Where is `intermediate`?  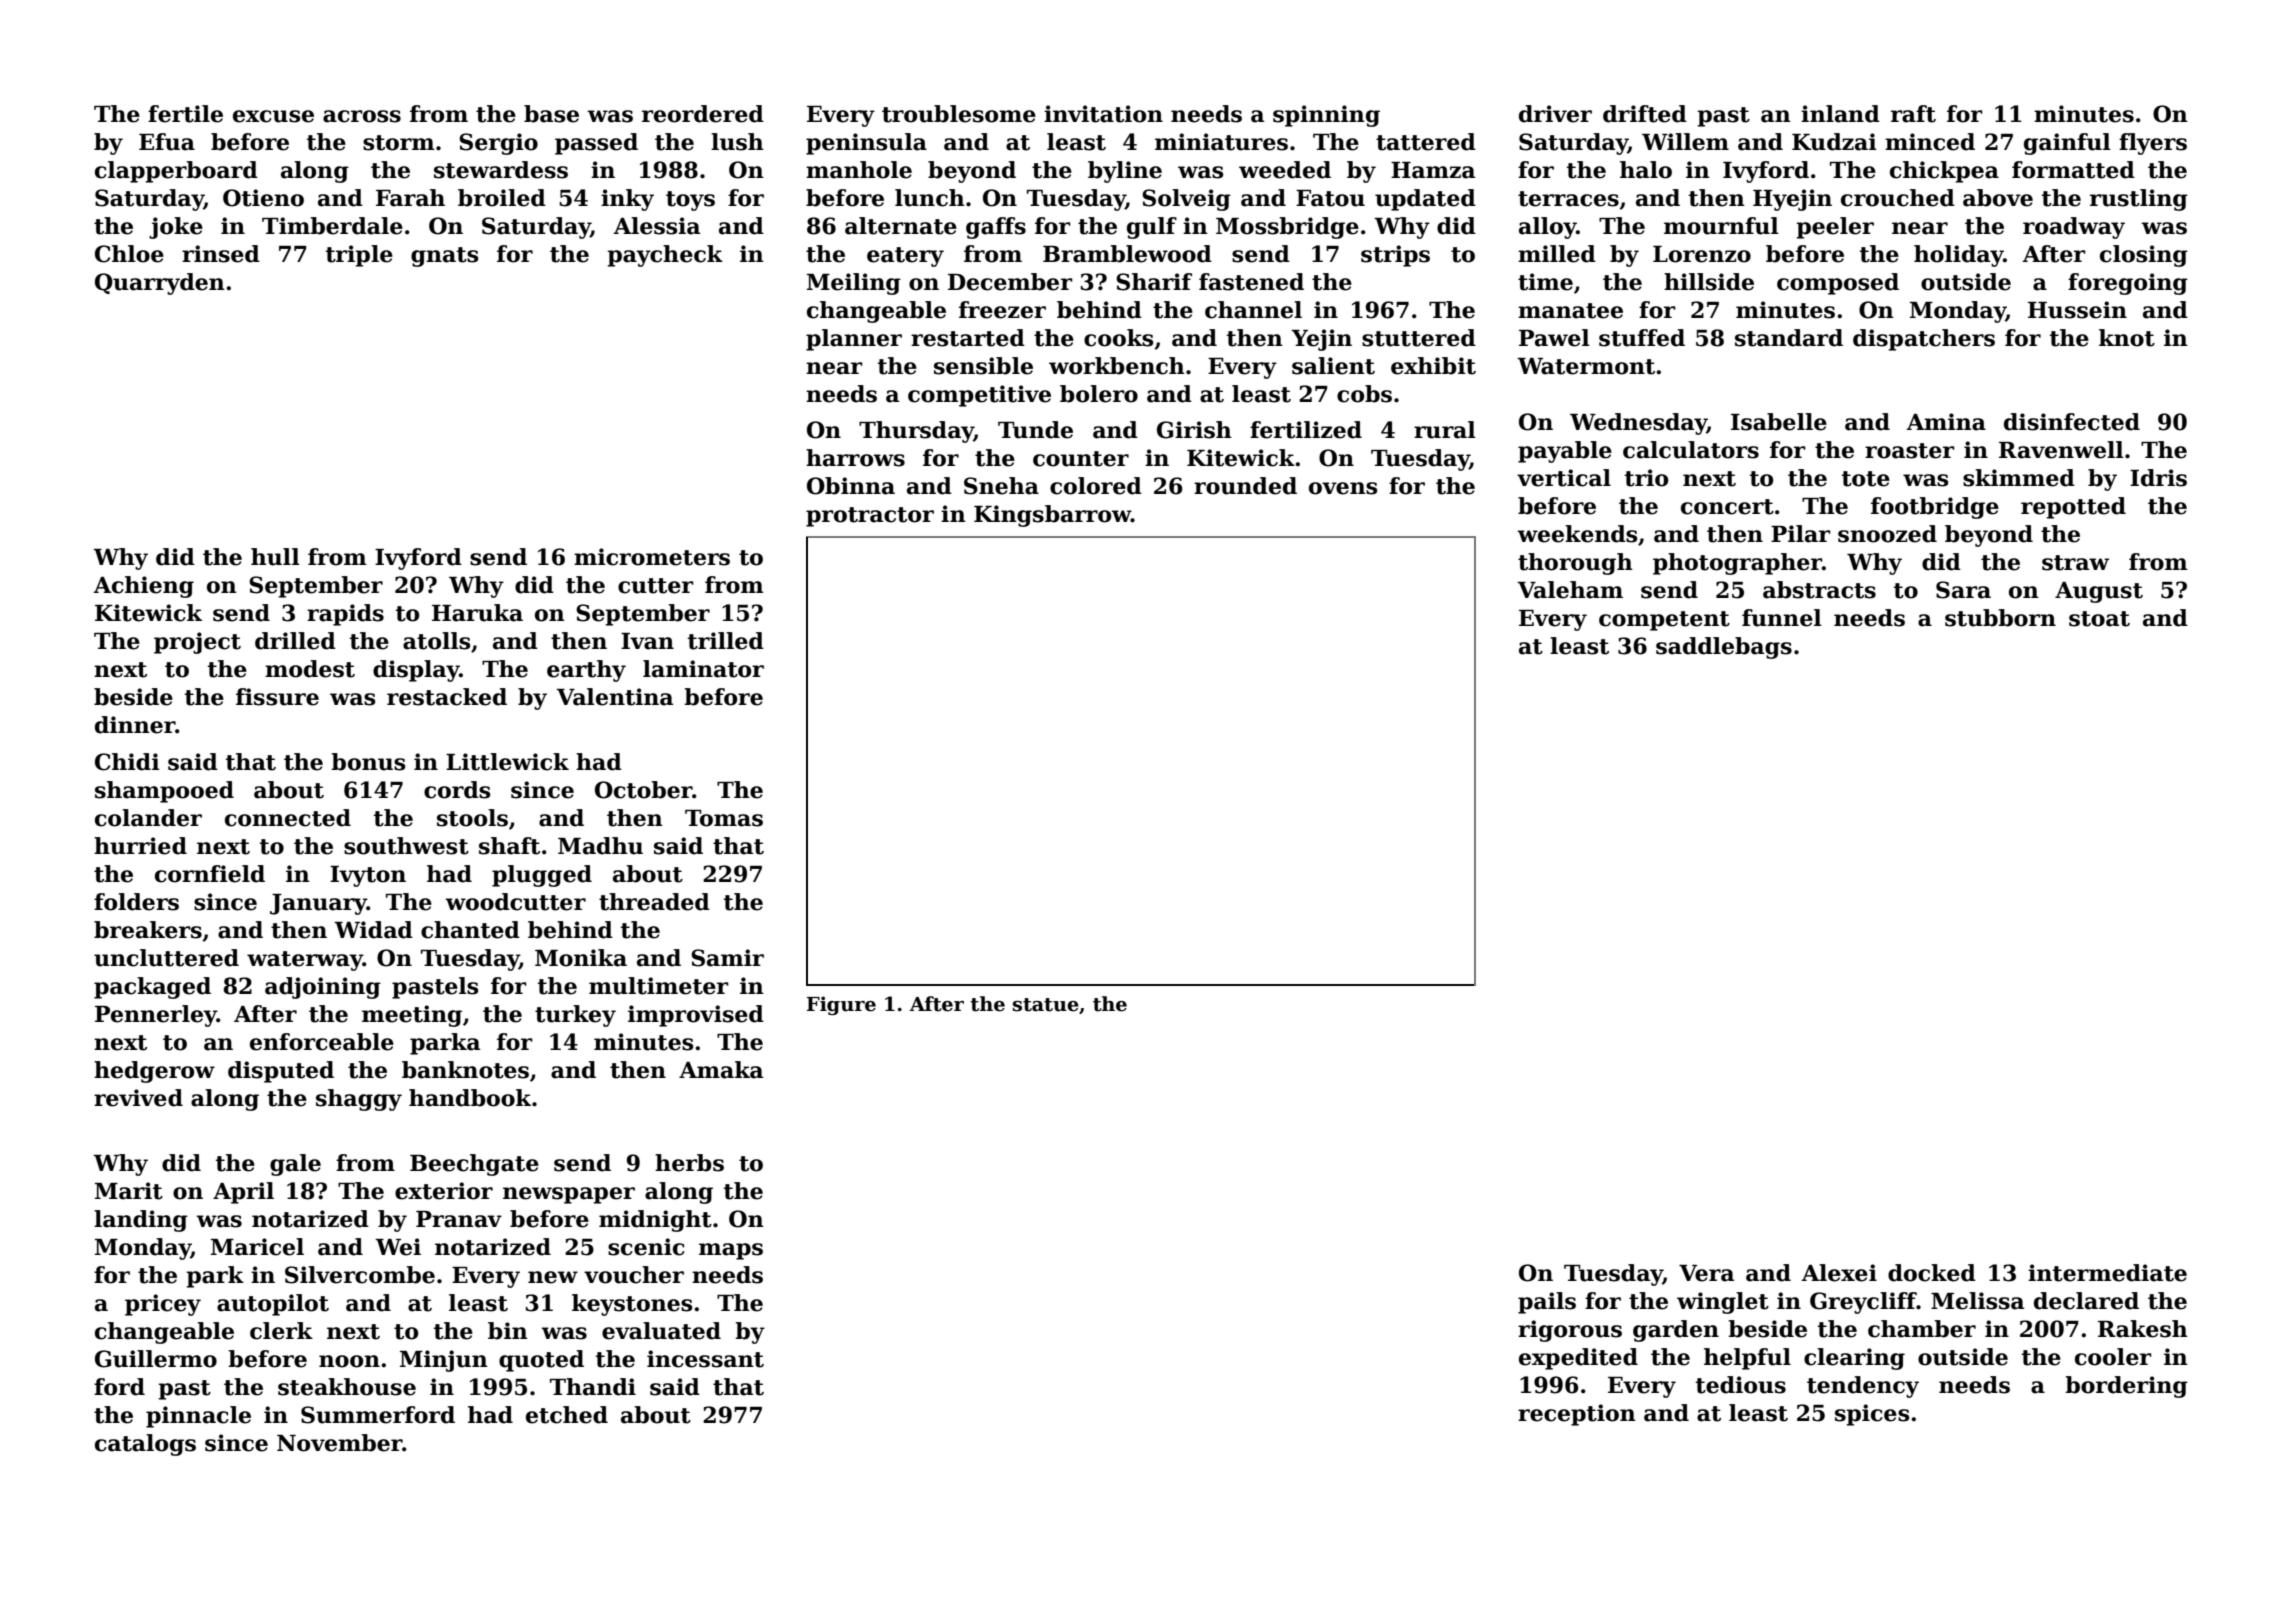 intermediate is located at coordinates (2107, 1273).
